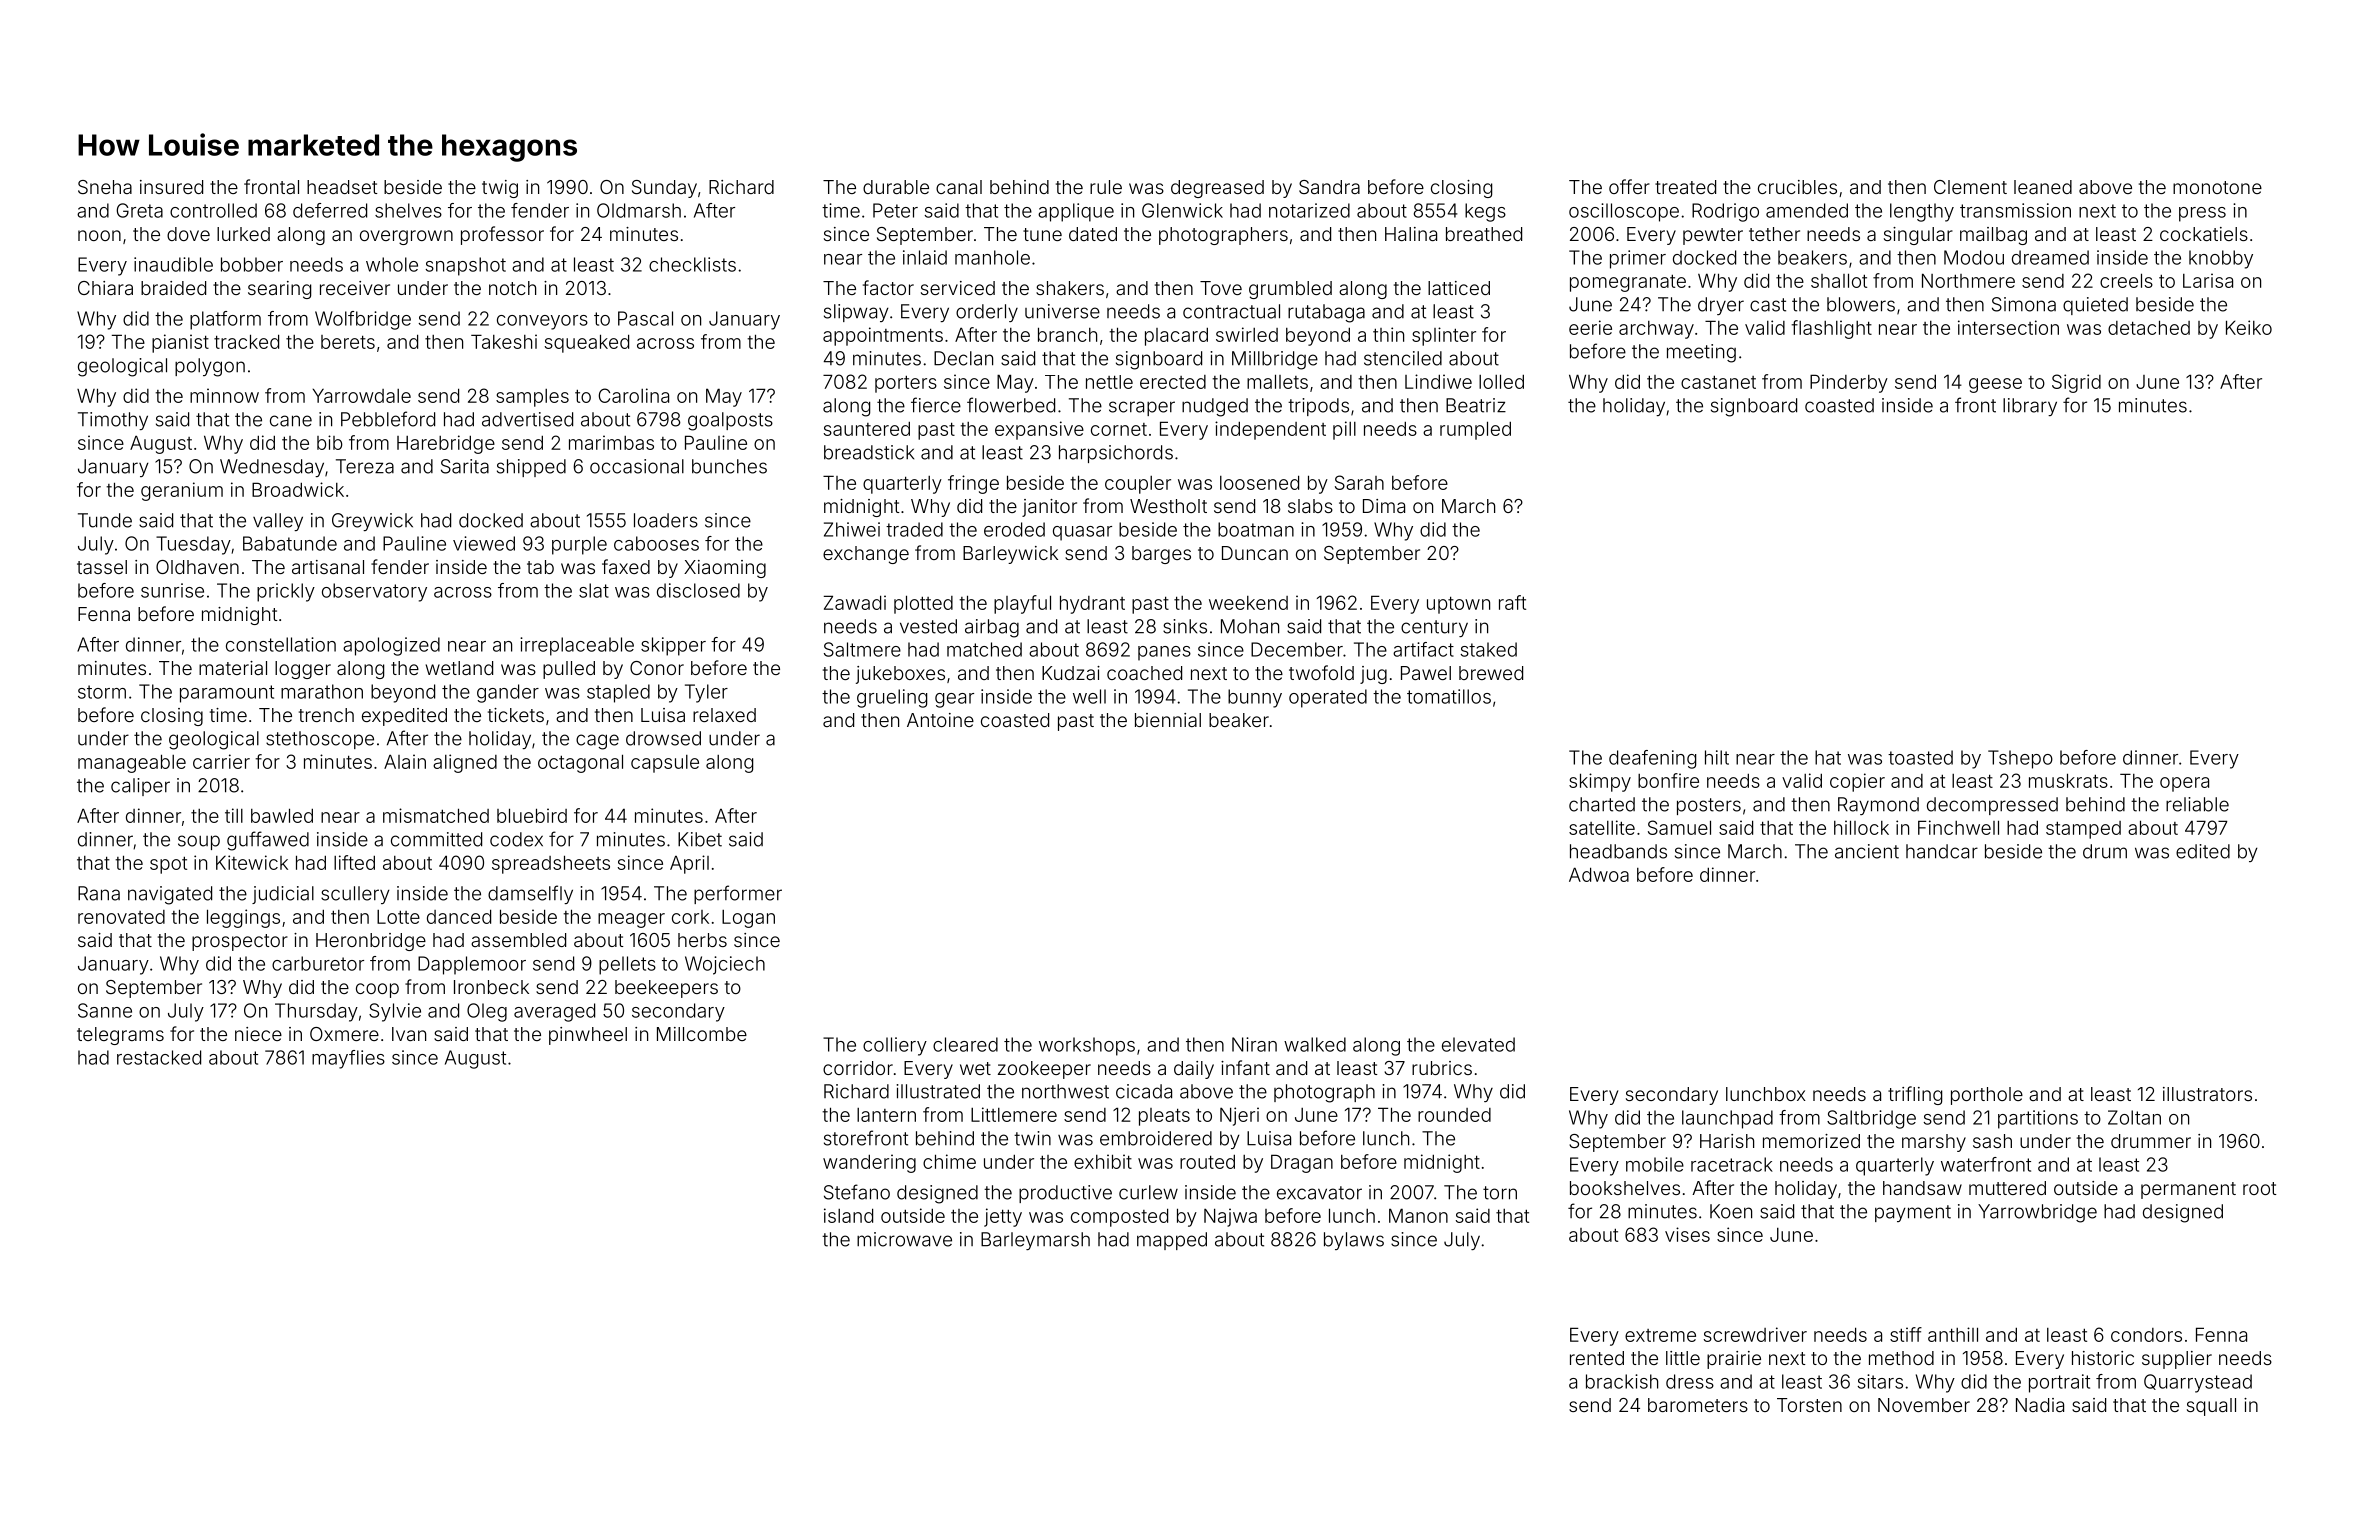 The height and width of the screenshot is (1523, 2354). What do you see at coordinates (702, 1034) in the screenshot?
I see `Millcombe` at bounding box center [702, 1034].
